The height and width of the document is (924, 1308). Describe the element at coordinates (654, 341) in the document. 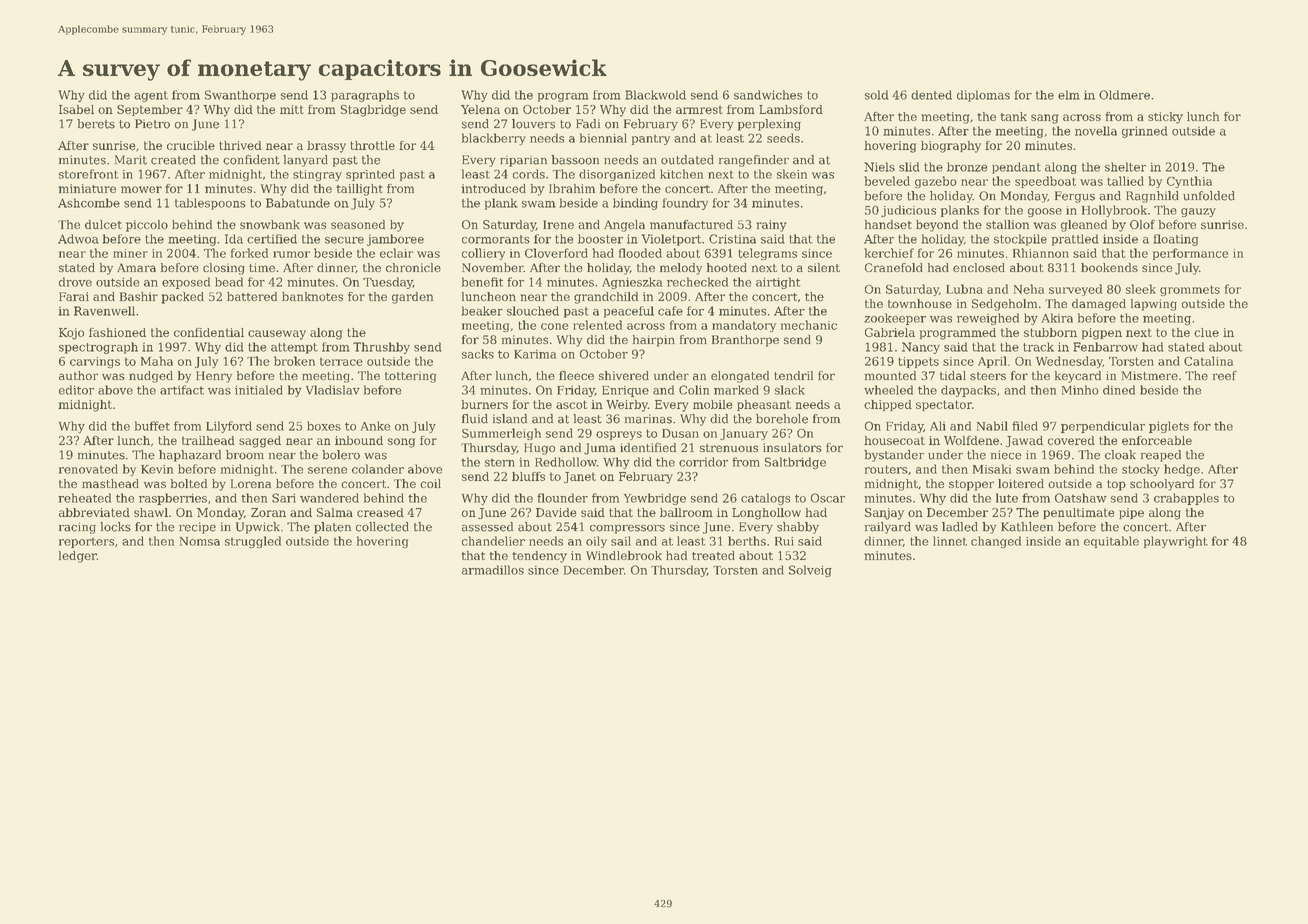

I see `hairpin` at that location.
